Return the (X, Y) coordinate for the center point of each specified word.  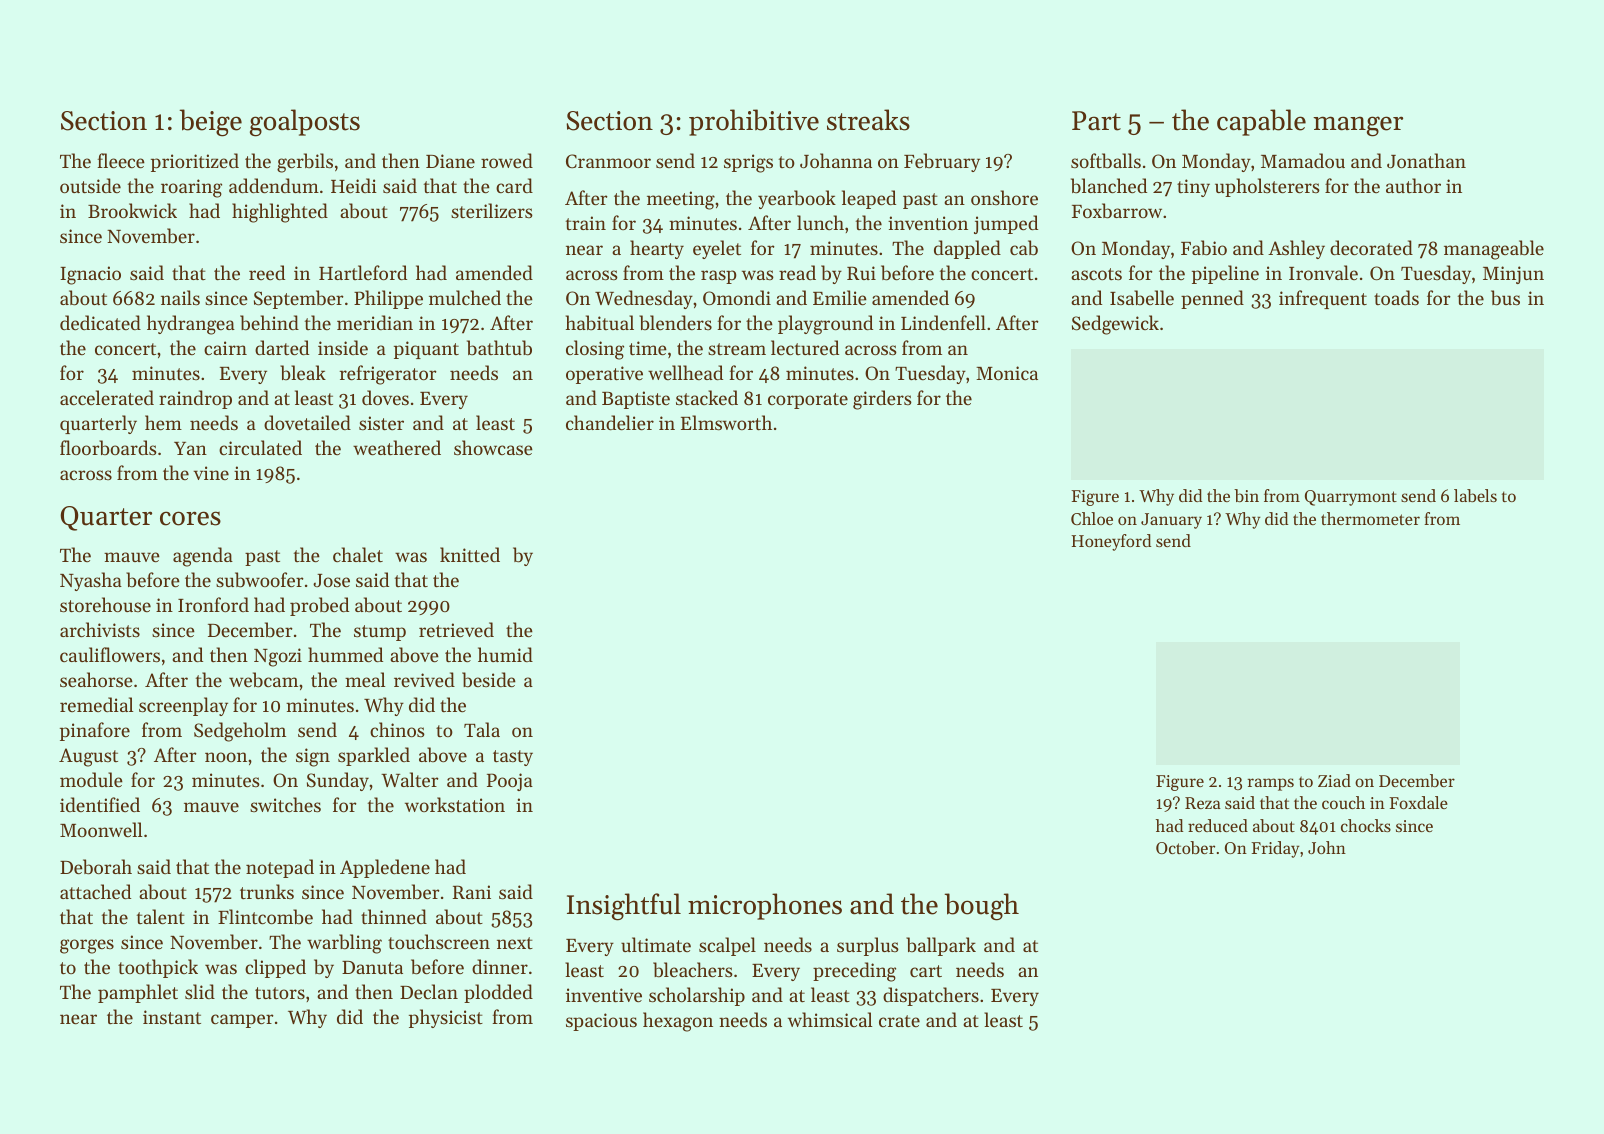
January (1171, 521)
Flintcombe (265, 916)
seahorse (96, 679)
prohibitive (754, 122)
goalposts (305, 123)
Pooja (510, 782)
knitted (470, 554)
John (1327, 847)
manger (1358, 126)
